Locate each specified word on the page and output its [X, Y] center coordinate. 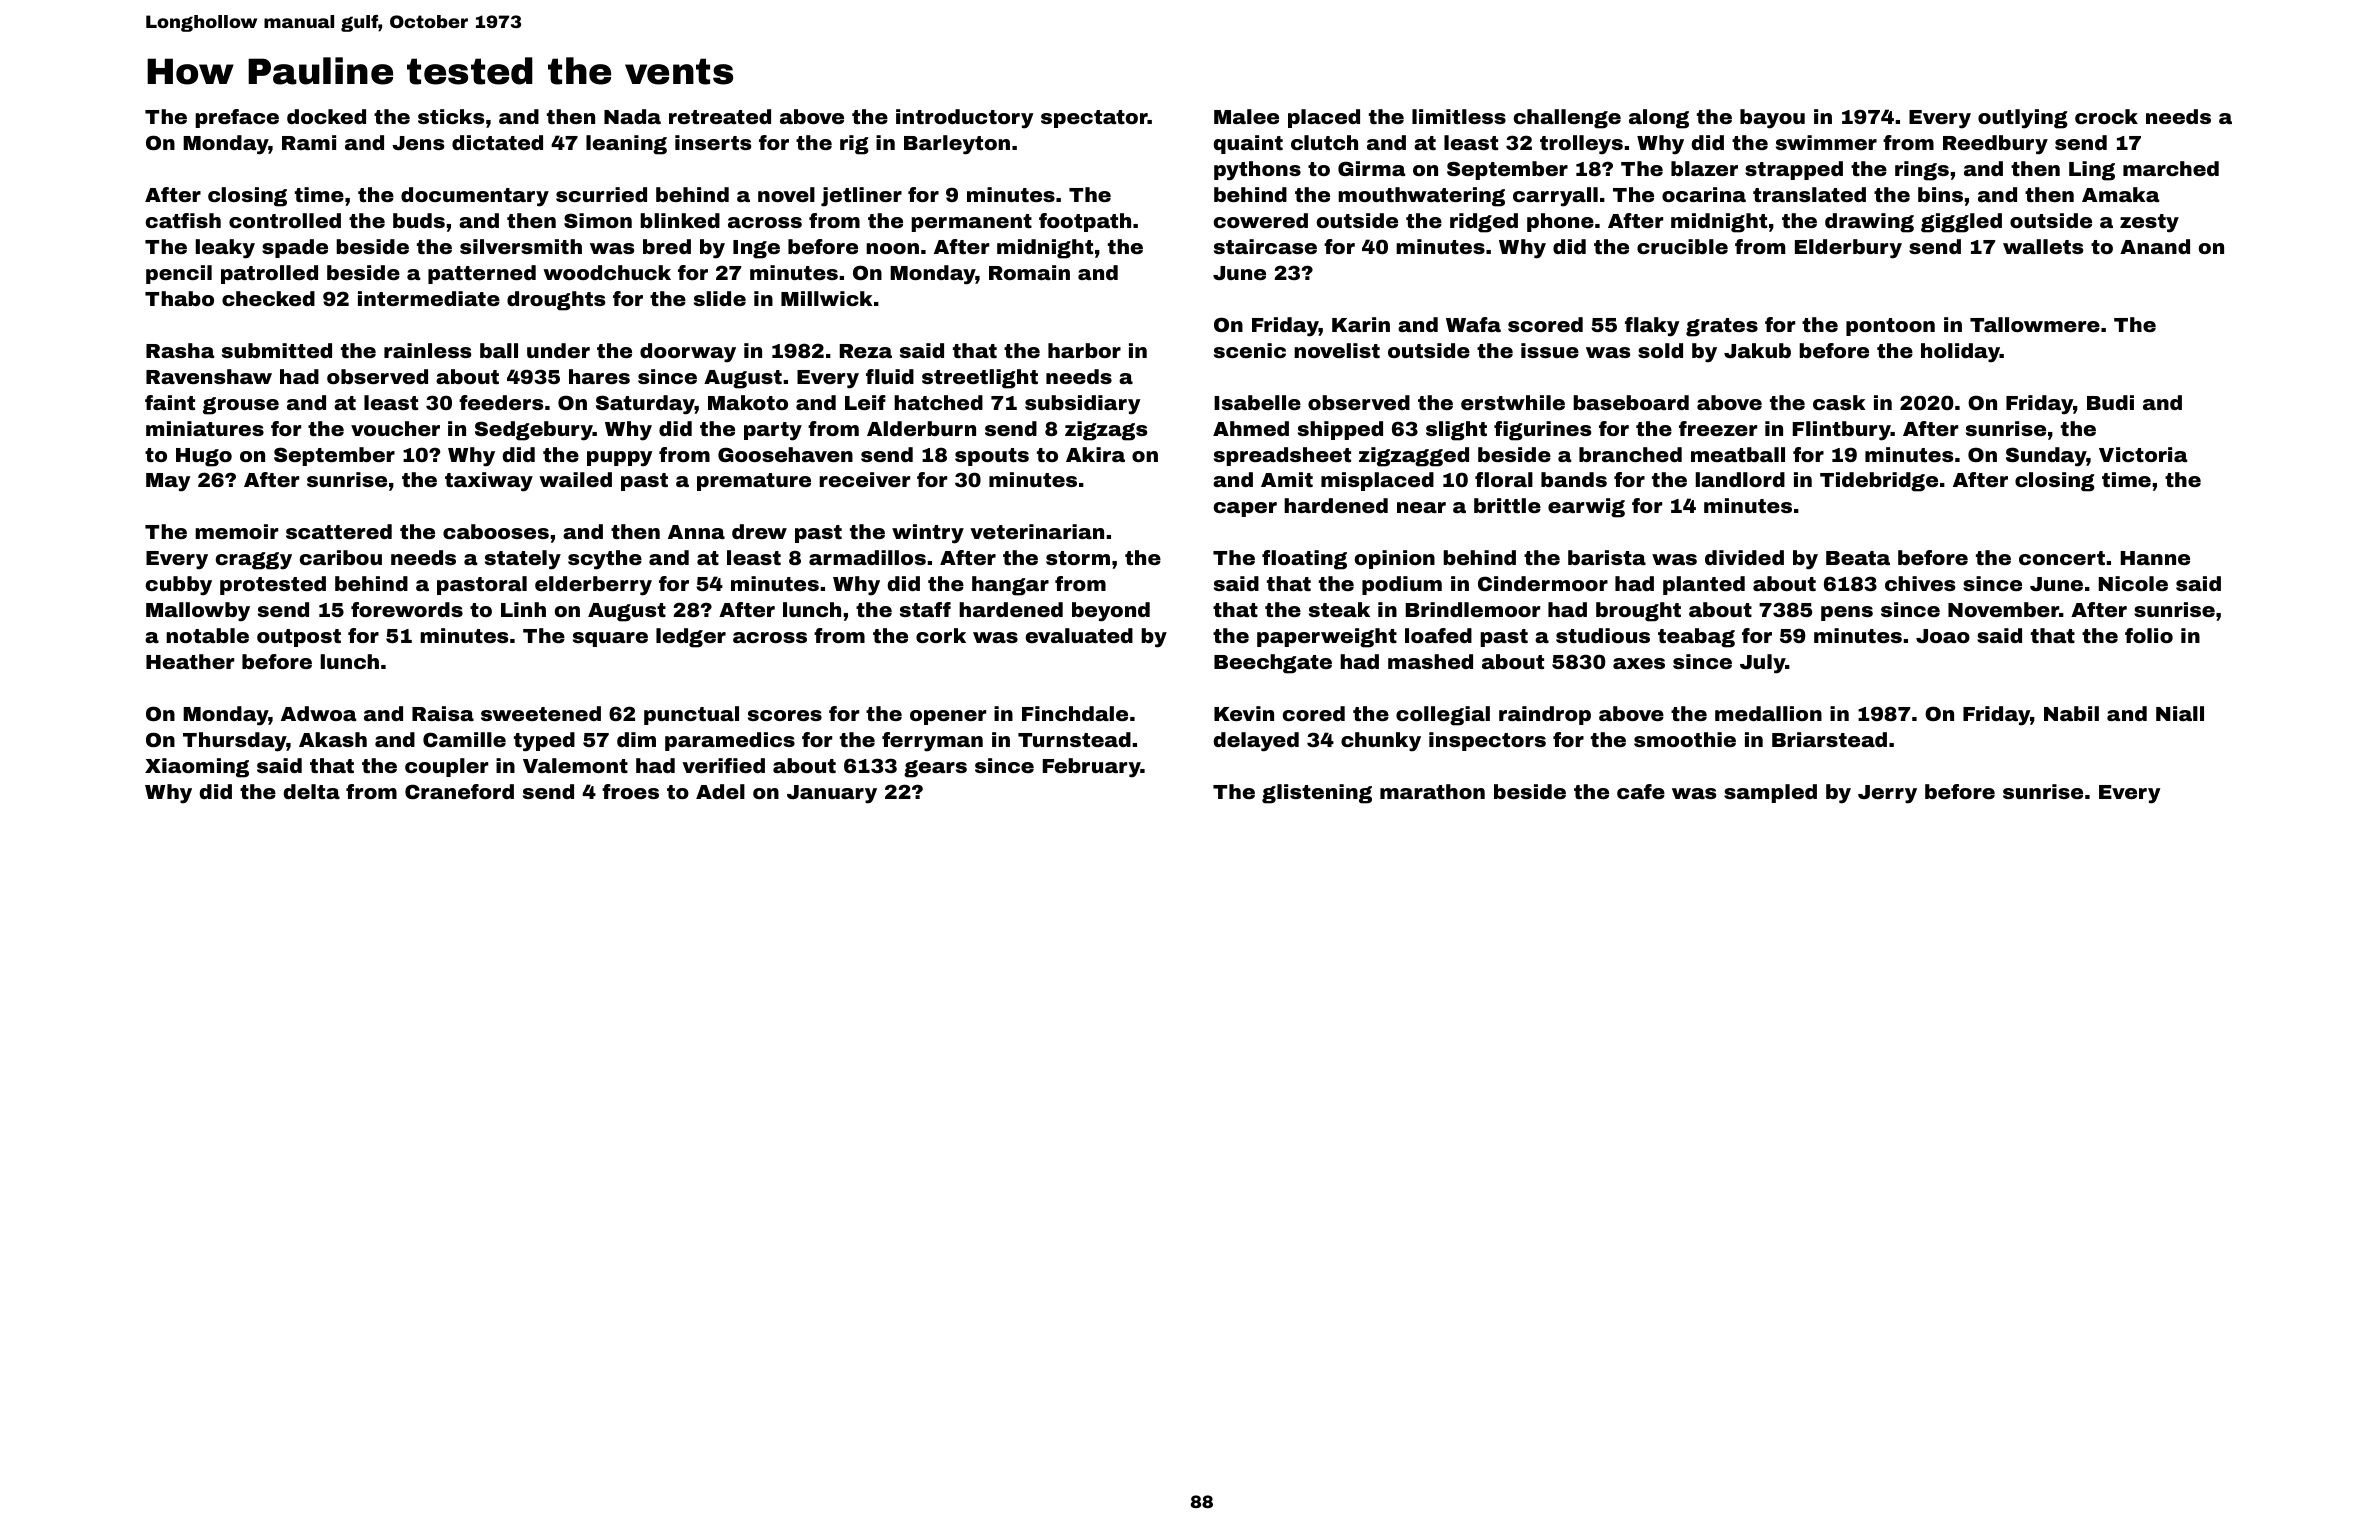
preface [237, 118]
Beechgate [1273, 664]
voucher [395, 428]
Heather [190, 661]
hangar [1010, 586]
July [1762, 664]
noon [892, 248]
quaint [1248, 144]
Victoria [2143, 454]
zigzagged [1414, 457]
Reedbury [1995, 145]
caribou [341, 557]
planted [1704, 585]
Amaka [2121, 194]
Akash [333, 739]
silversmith [521, 246]
